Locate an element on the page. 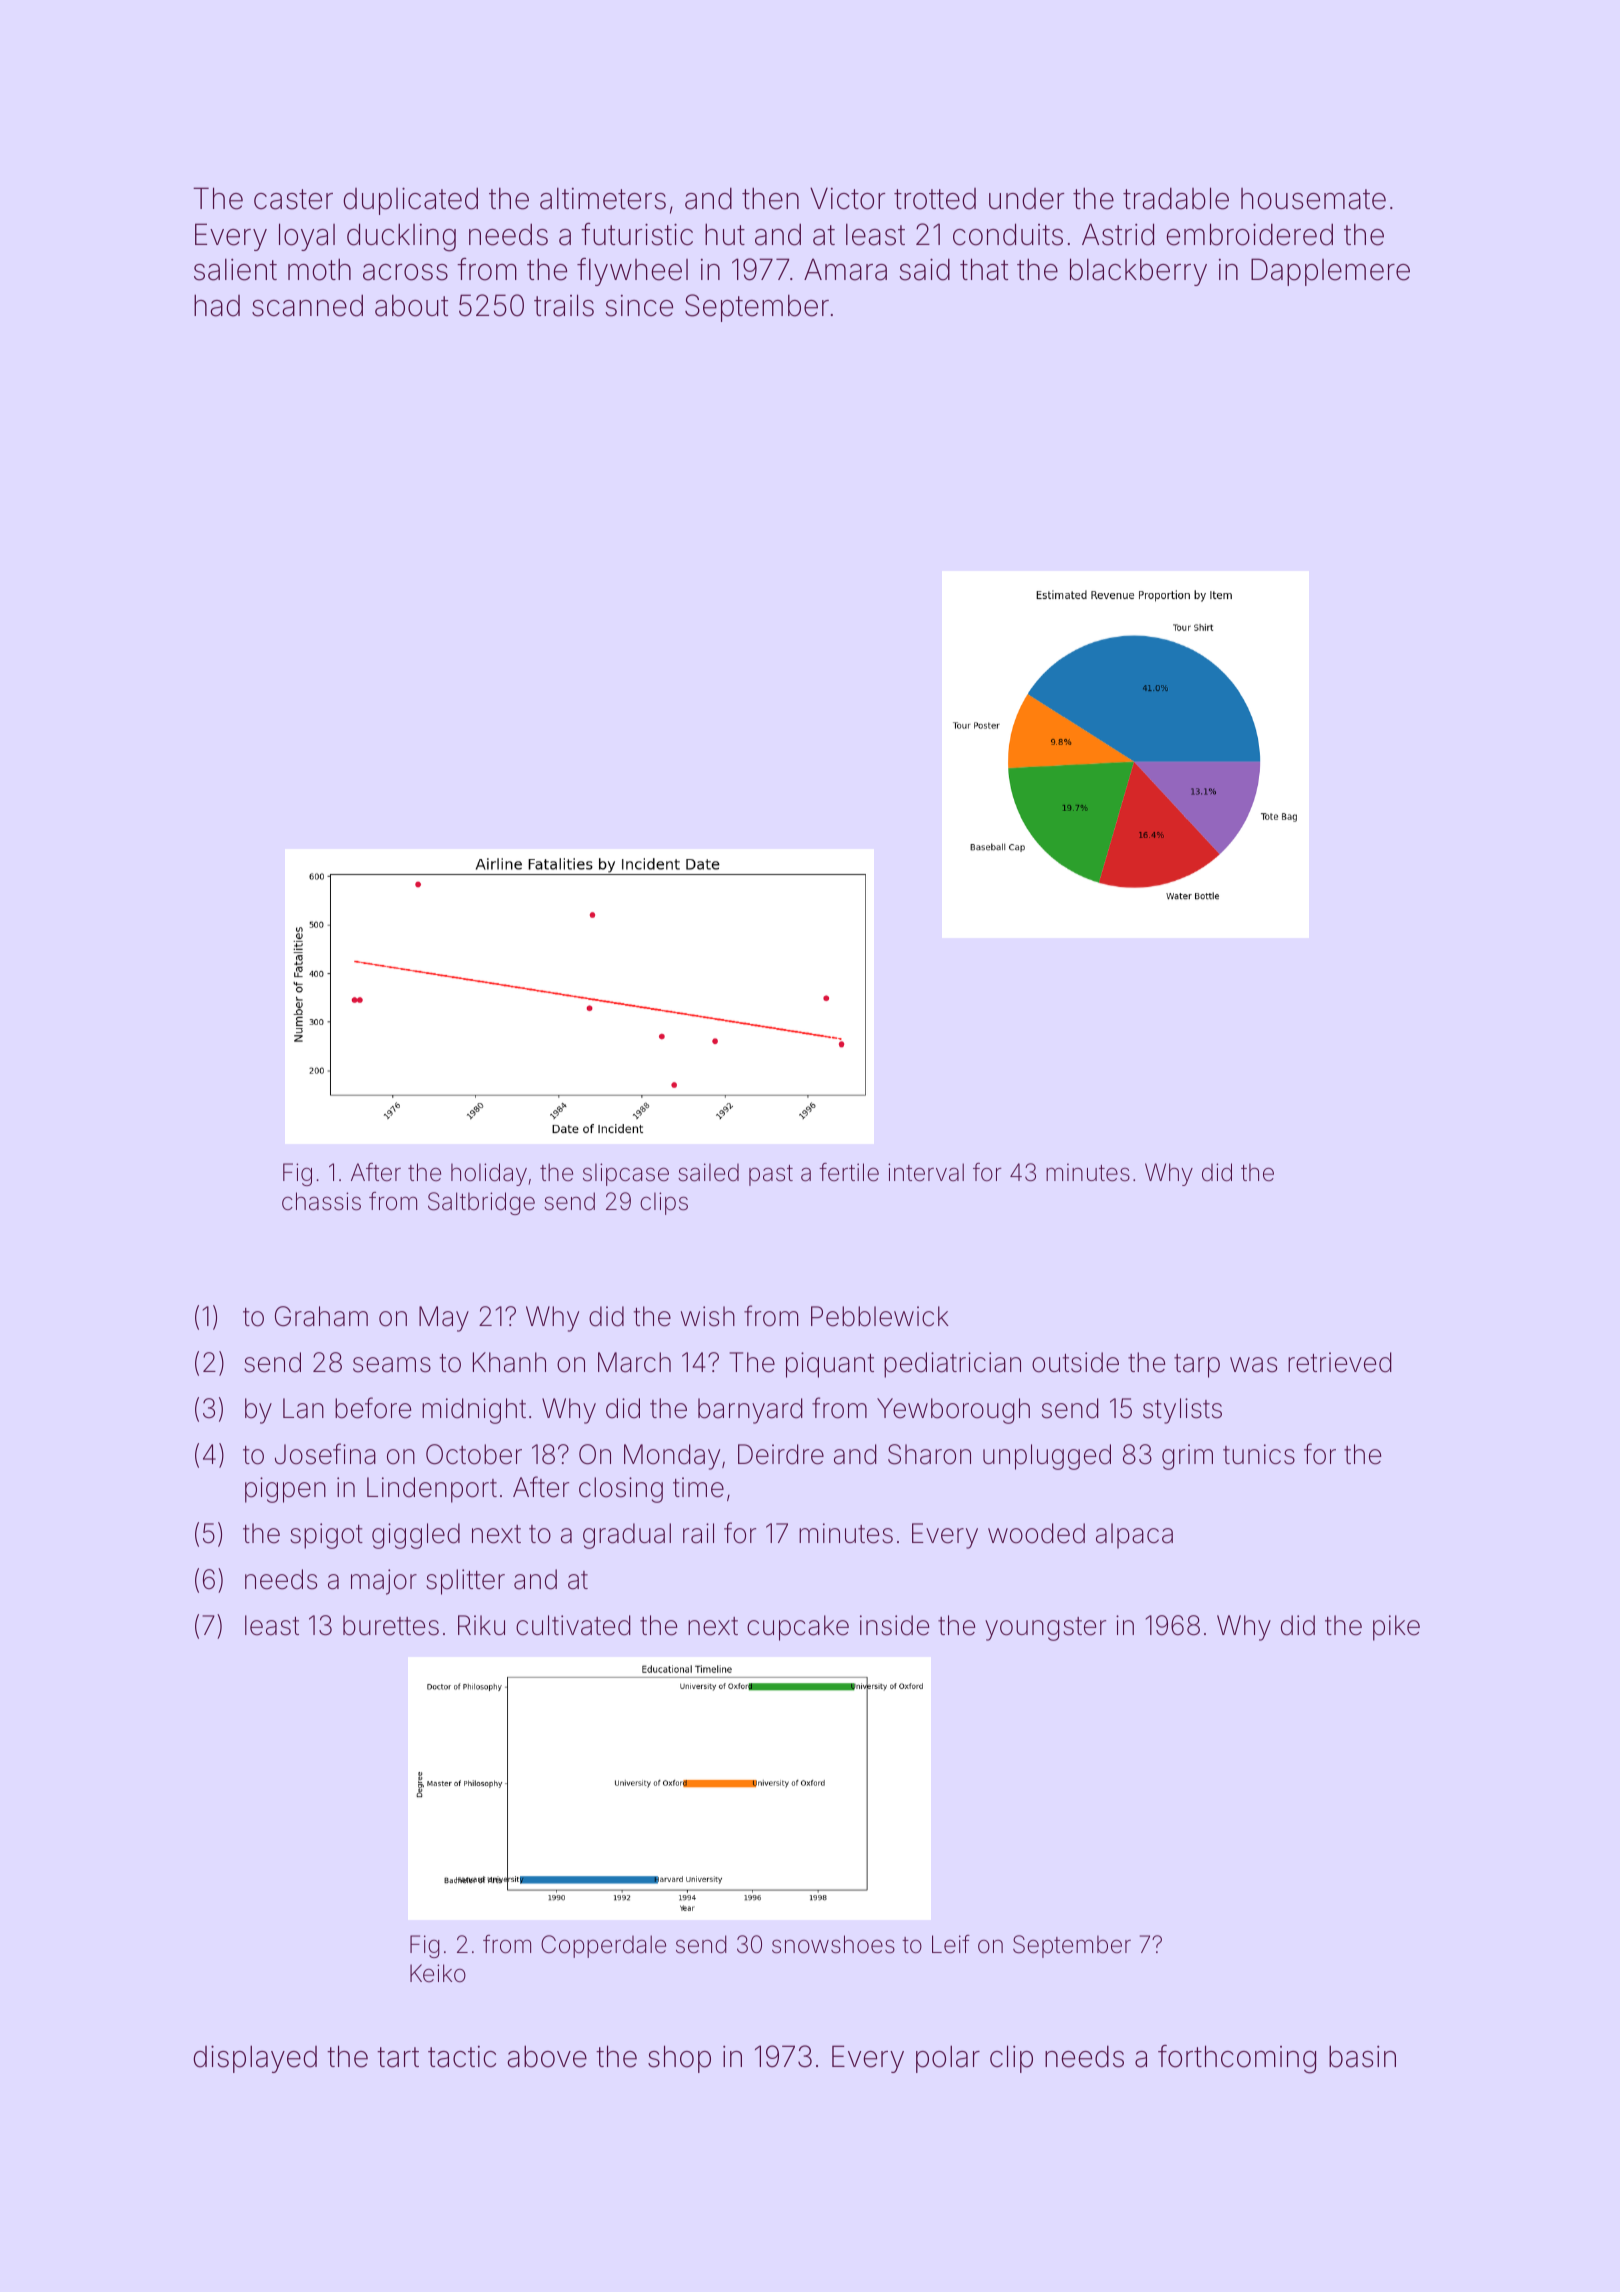 This image has width=1620, height=2292. embroidered is located at coordinates (1250, 234).
